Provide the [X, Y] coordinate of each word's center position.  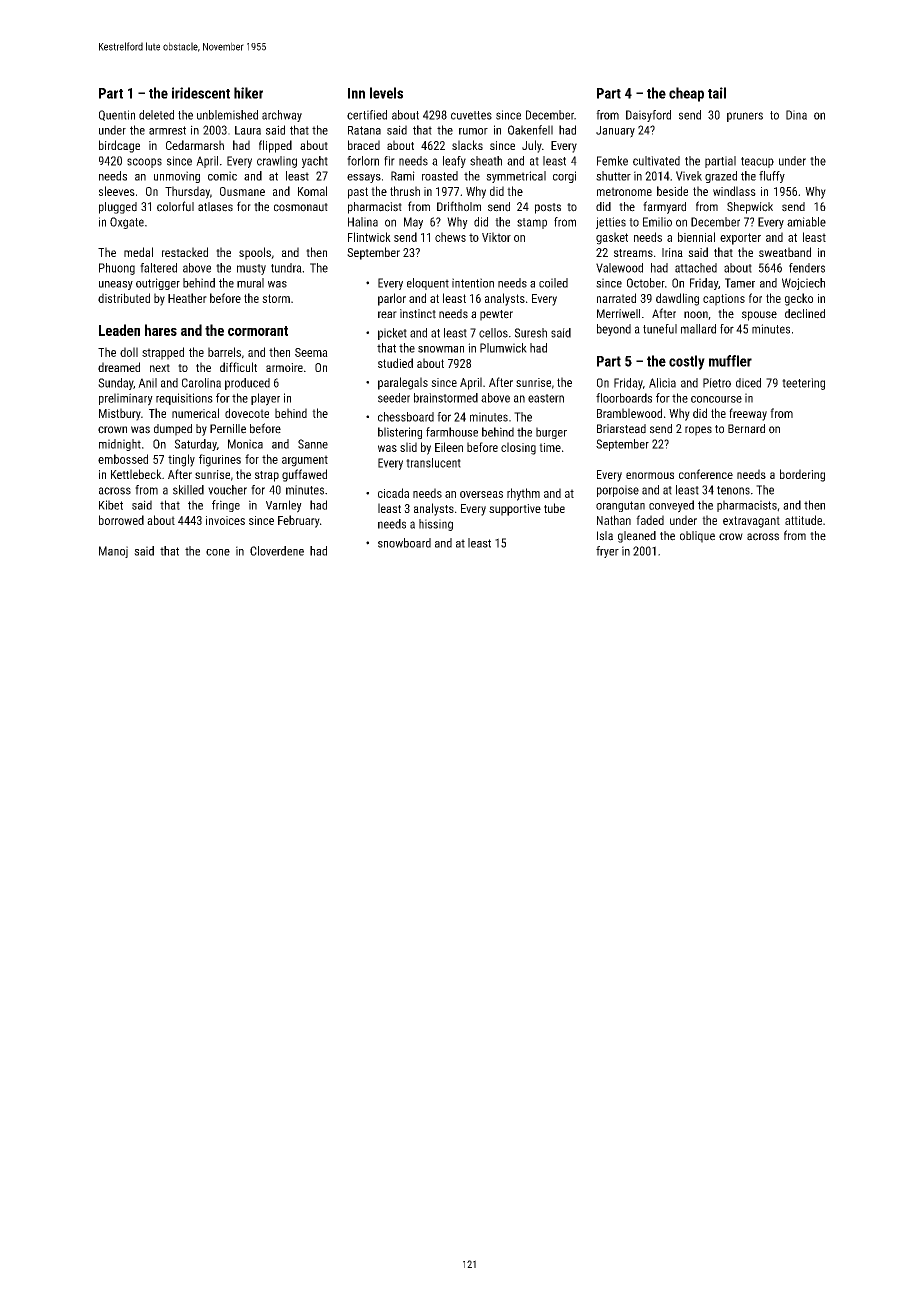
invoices [225, 520]
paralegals [403, 383]
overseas [481, 494]
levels [386, 93]
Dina [796, 115]
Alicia [662, 383]
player [265, 399]
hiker [248, 93]
